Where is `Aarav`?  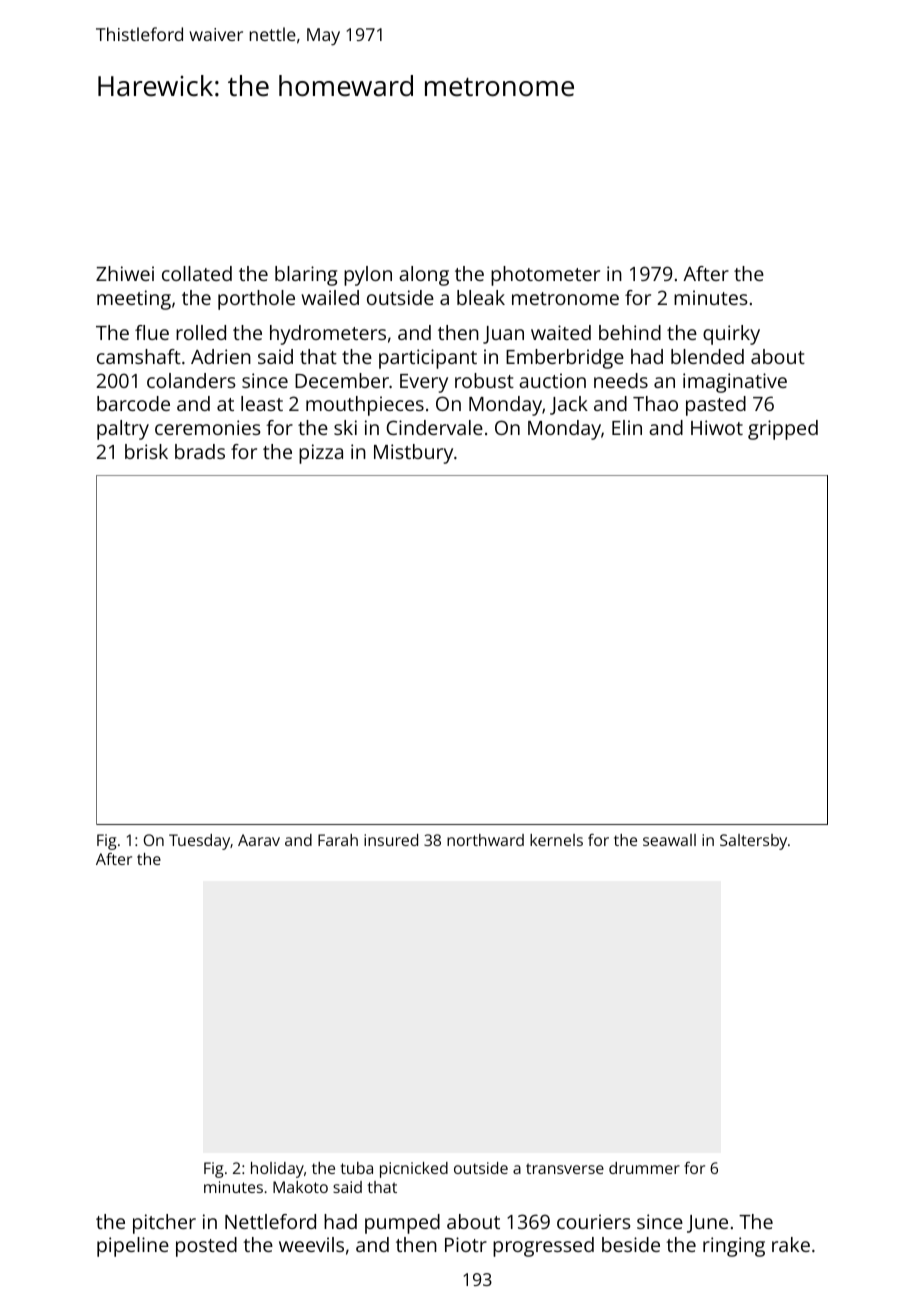
Aarav is located at coordinates (259, 840).
